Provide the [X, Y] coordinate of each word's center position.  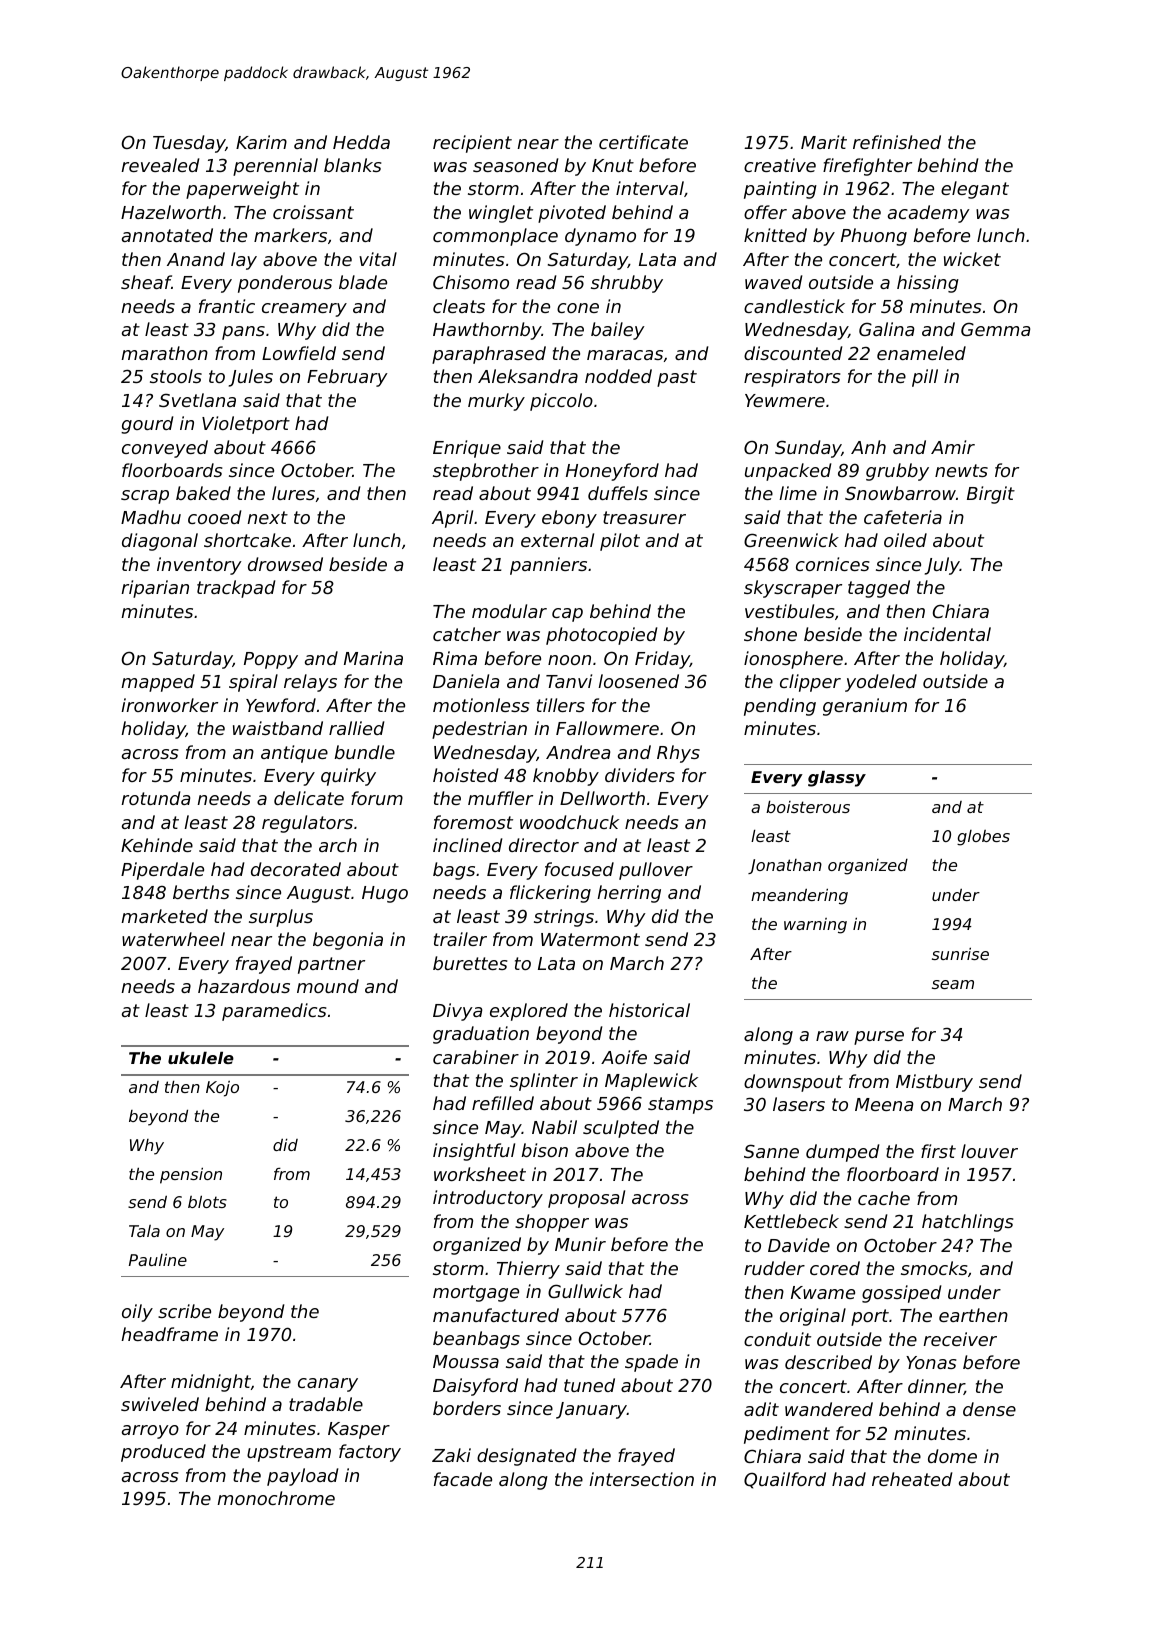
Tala [144, 1231]
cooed [214, 517]
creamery [304, 310]
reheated [912, 1479]
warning [815, 926]
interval [650, 188]
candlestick [794, 306]
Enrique [467, 449]
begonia [348, 941]
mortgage [476, 1293]
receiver [960, 1339]
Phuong [874, 237]
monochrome [276, 1498]
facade [463, 1479]
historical [649, 1010]
